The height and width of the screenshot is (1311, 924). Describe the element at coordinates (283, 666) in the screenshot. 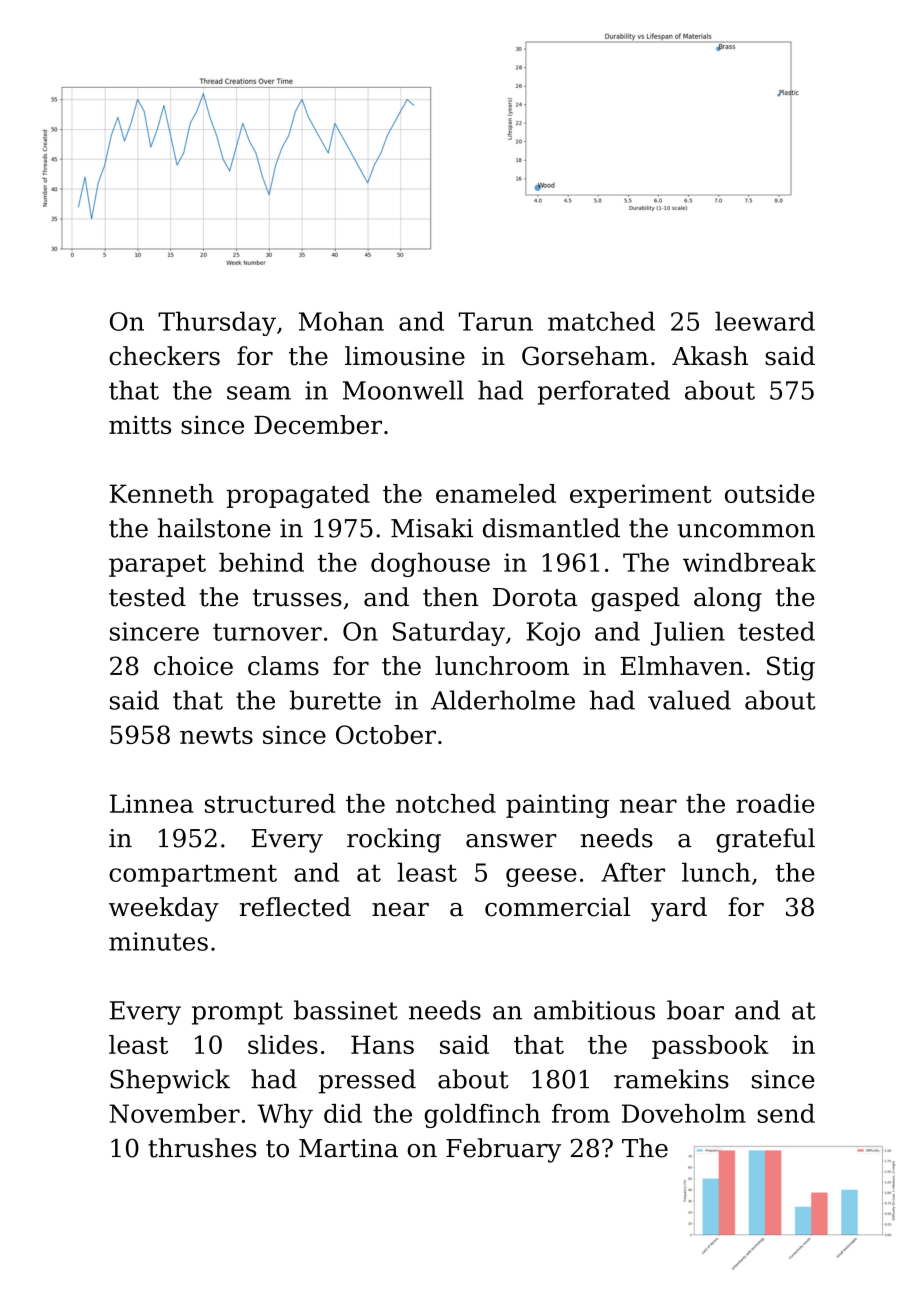

I see `clams` at that location.
